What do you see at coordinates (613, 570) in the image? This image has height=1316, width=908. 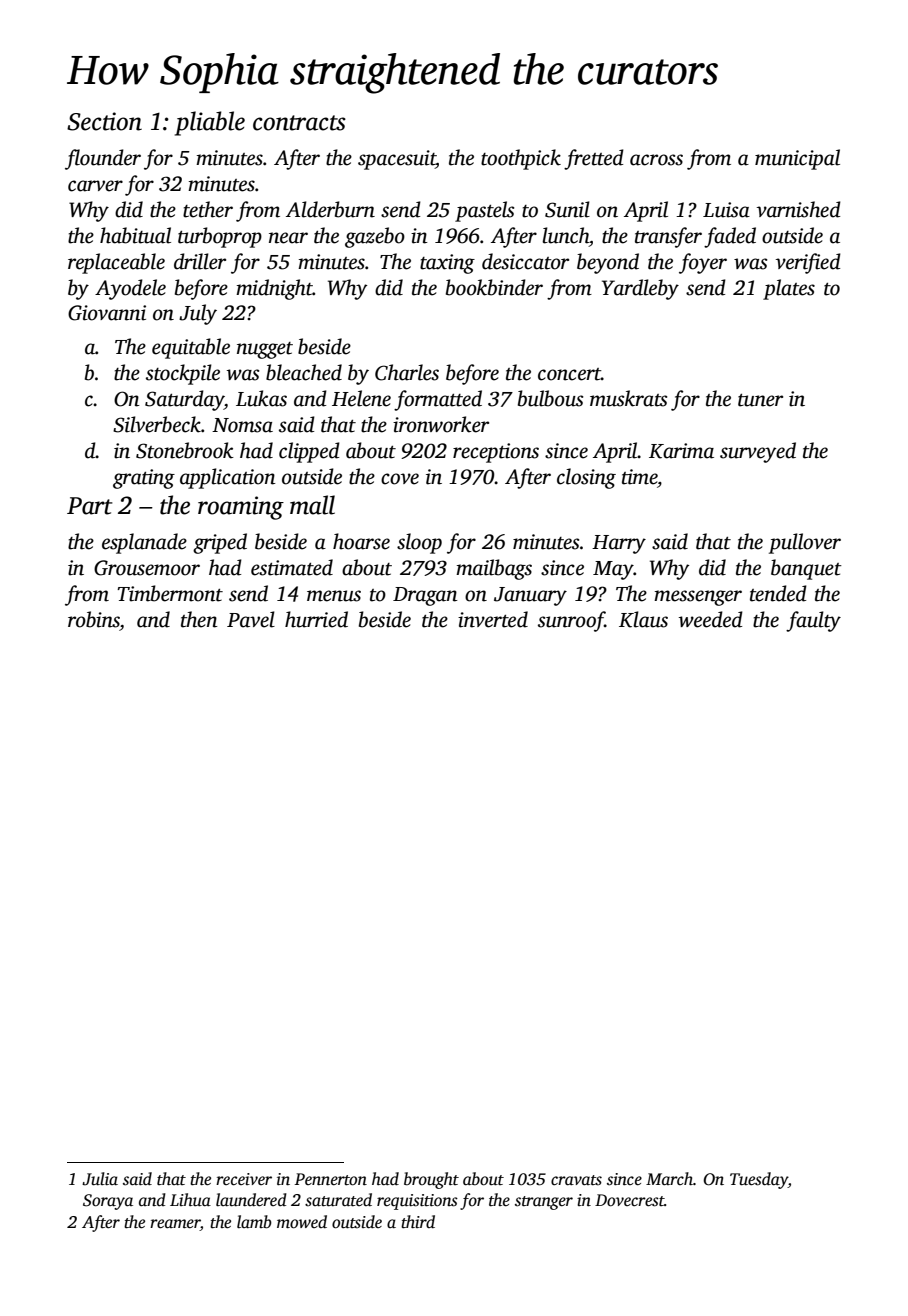 I see `May` at bounding box center [613, 570].
